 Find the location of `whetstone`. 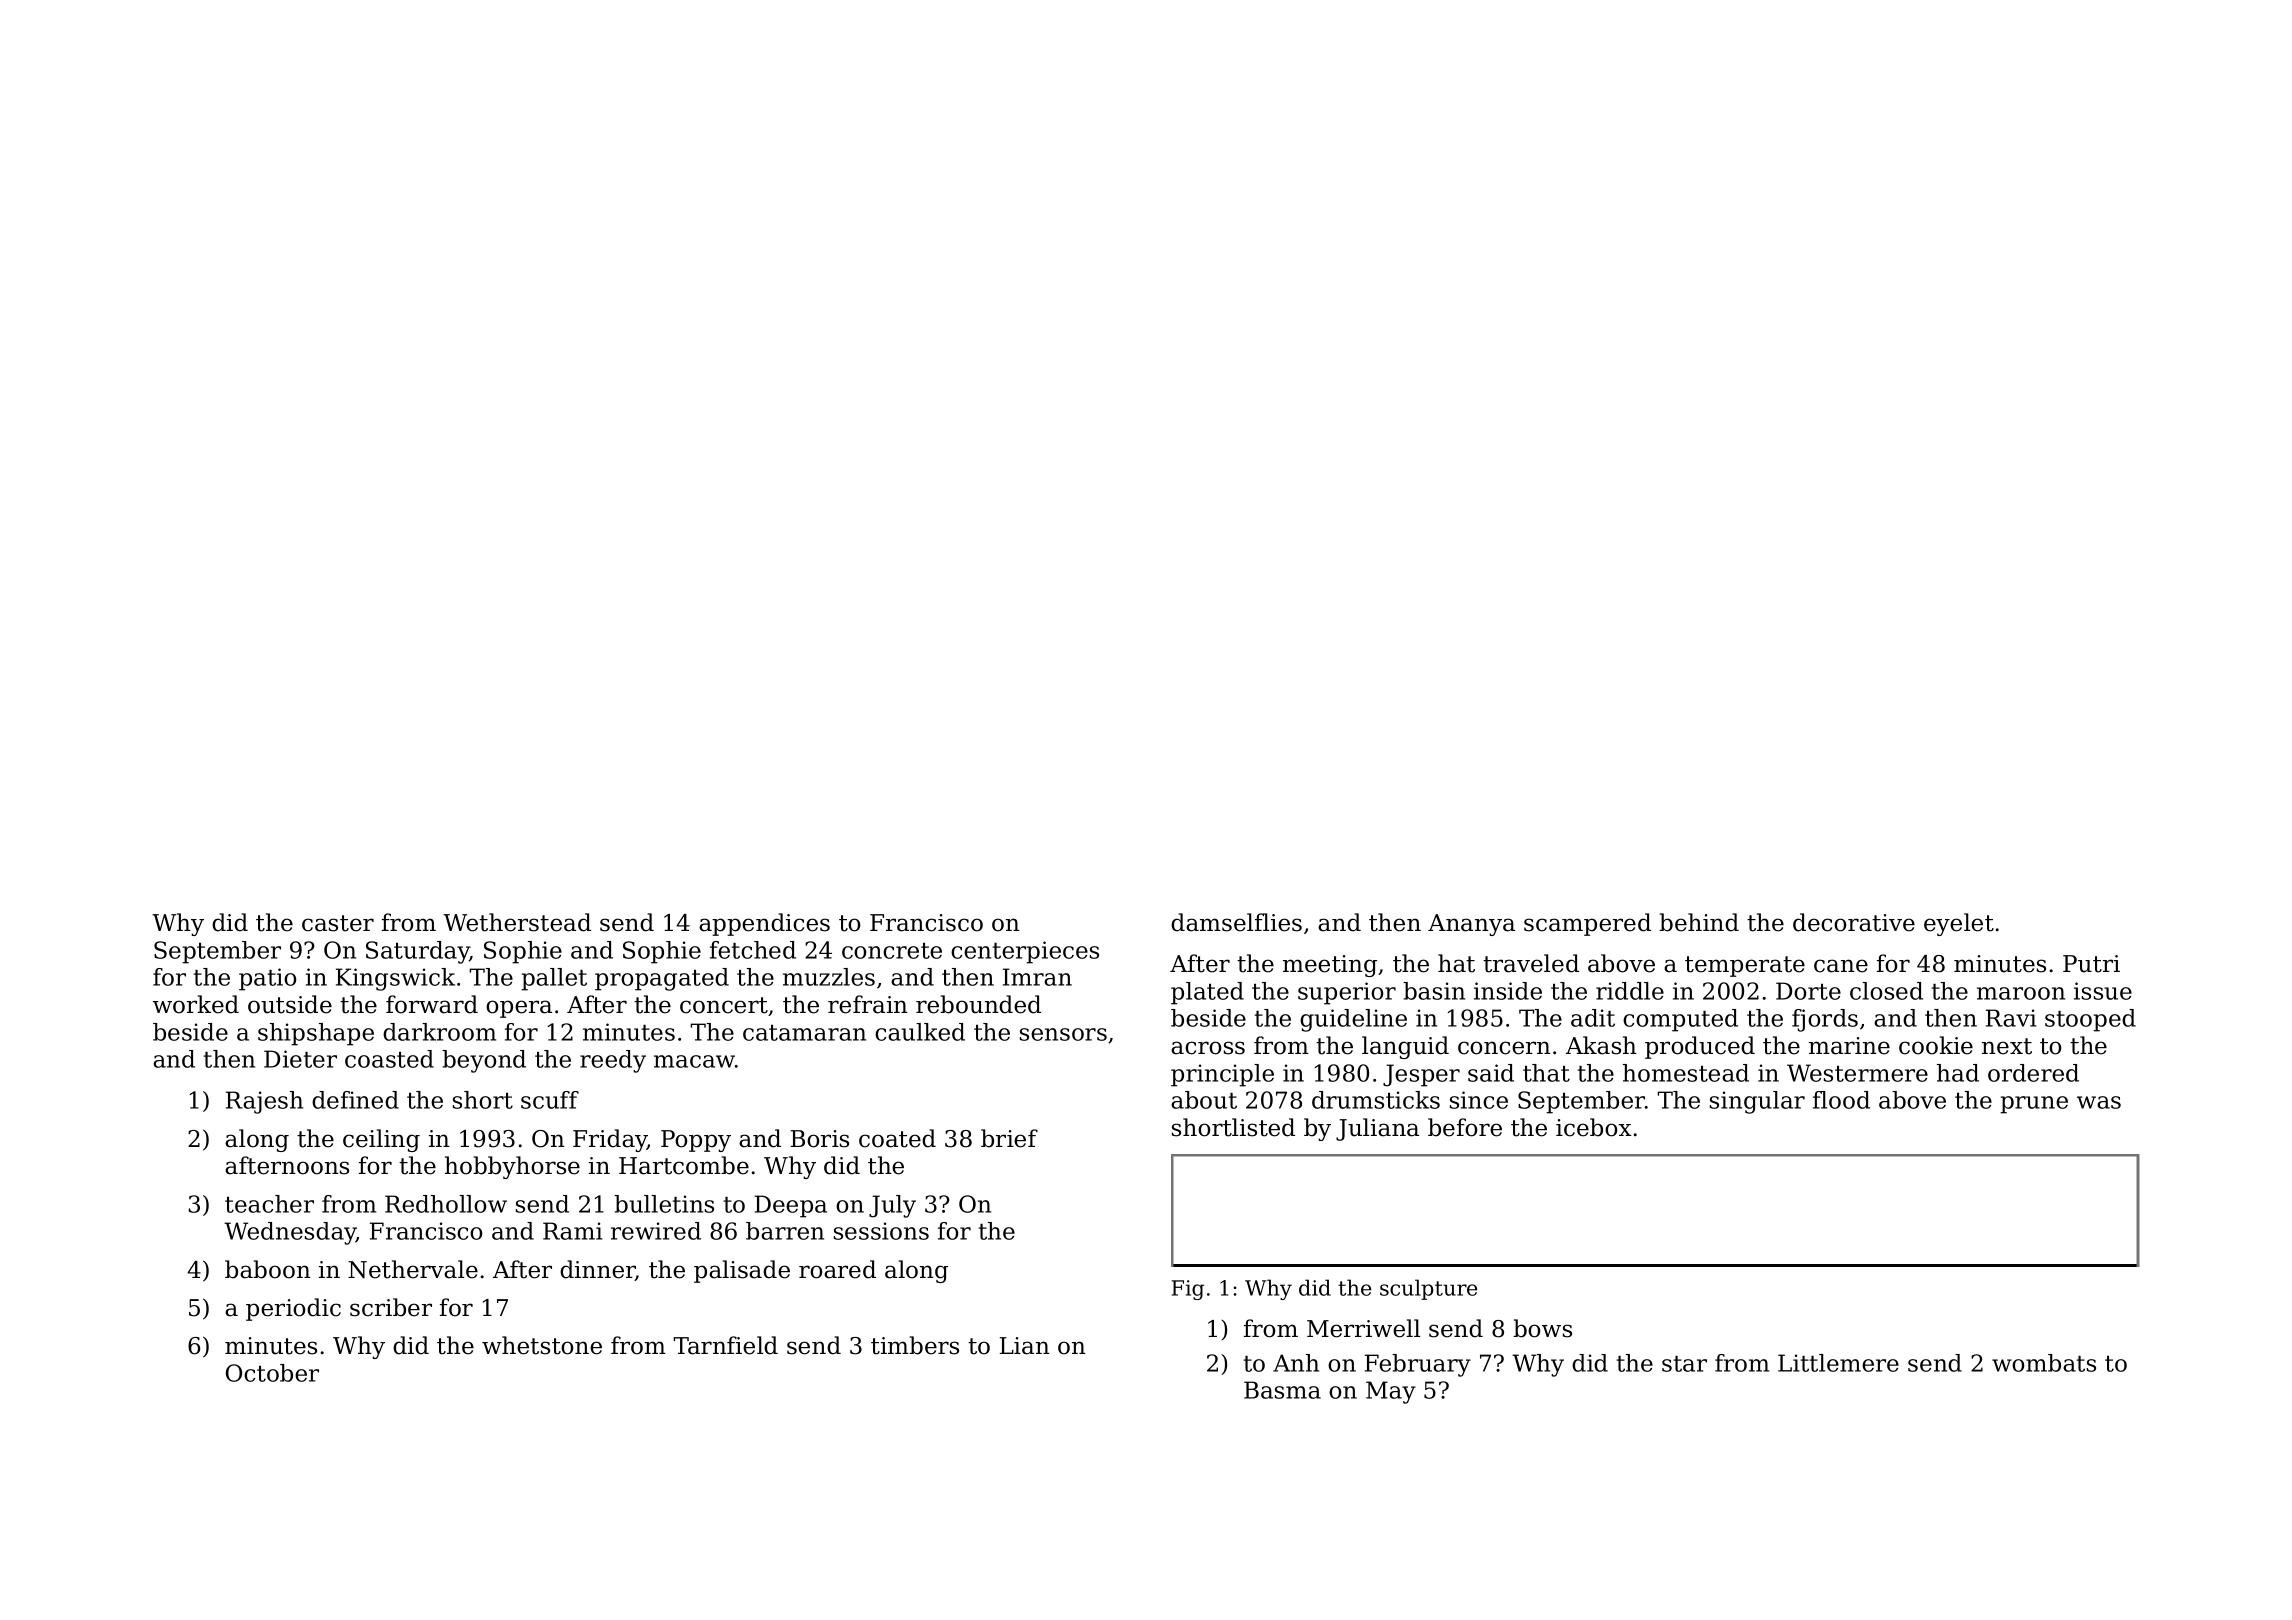

whetstone is located at coordinates (542, 1345).
